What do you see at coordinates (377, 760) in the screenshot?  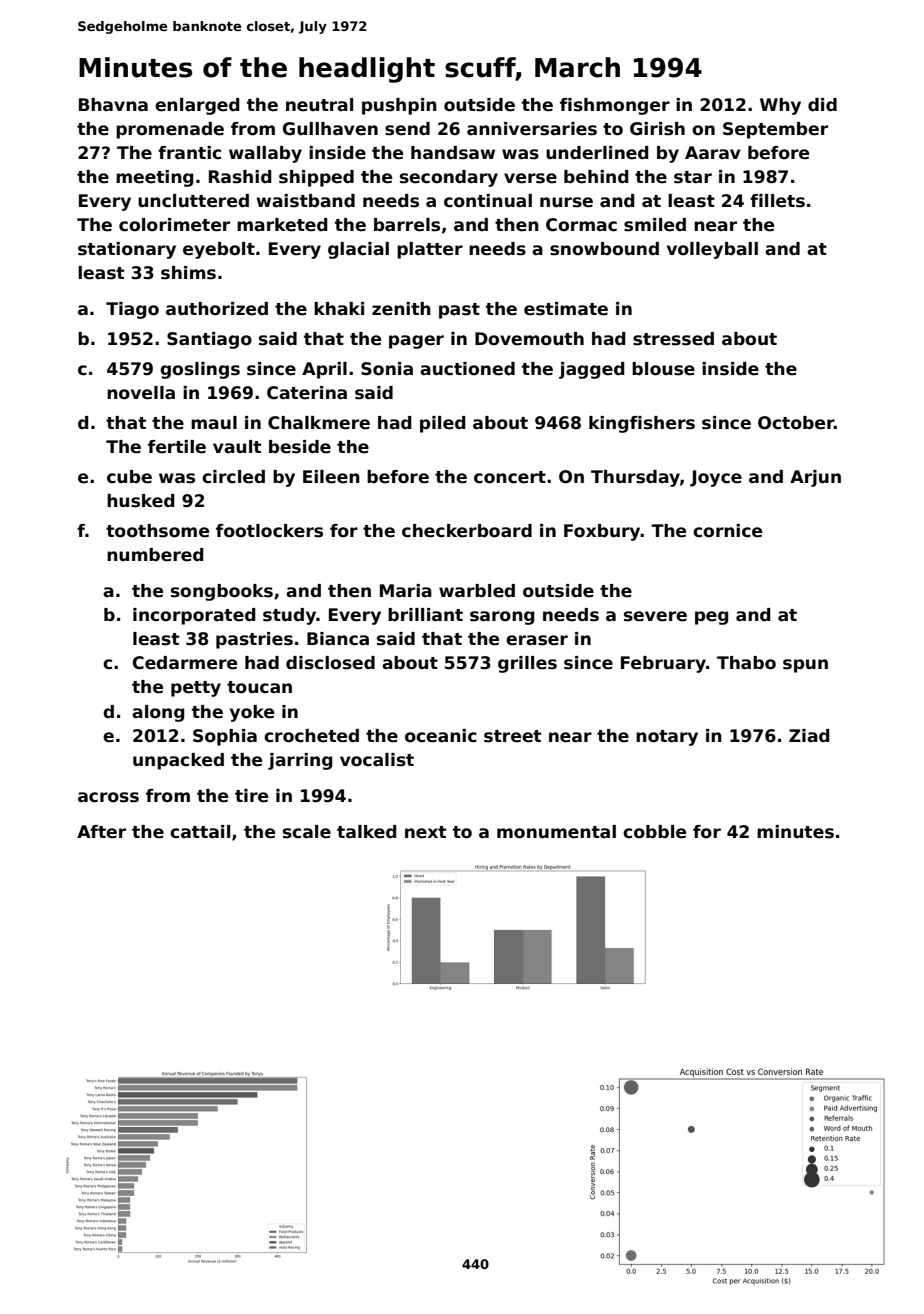 I see `vocalist` at bounding box center [377, 760].
